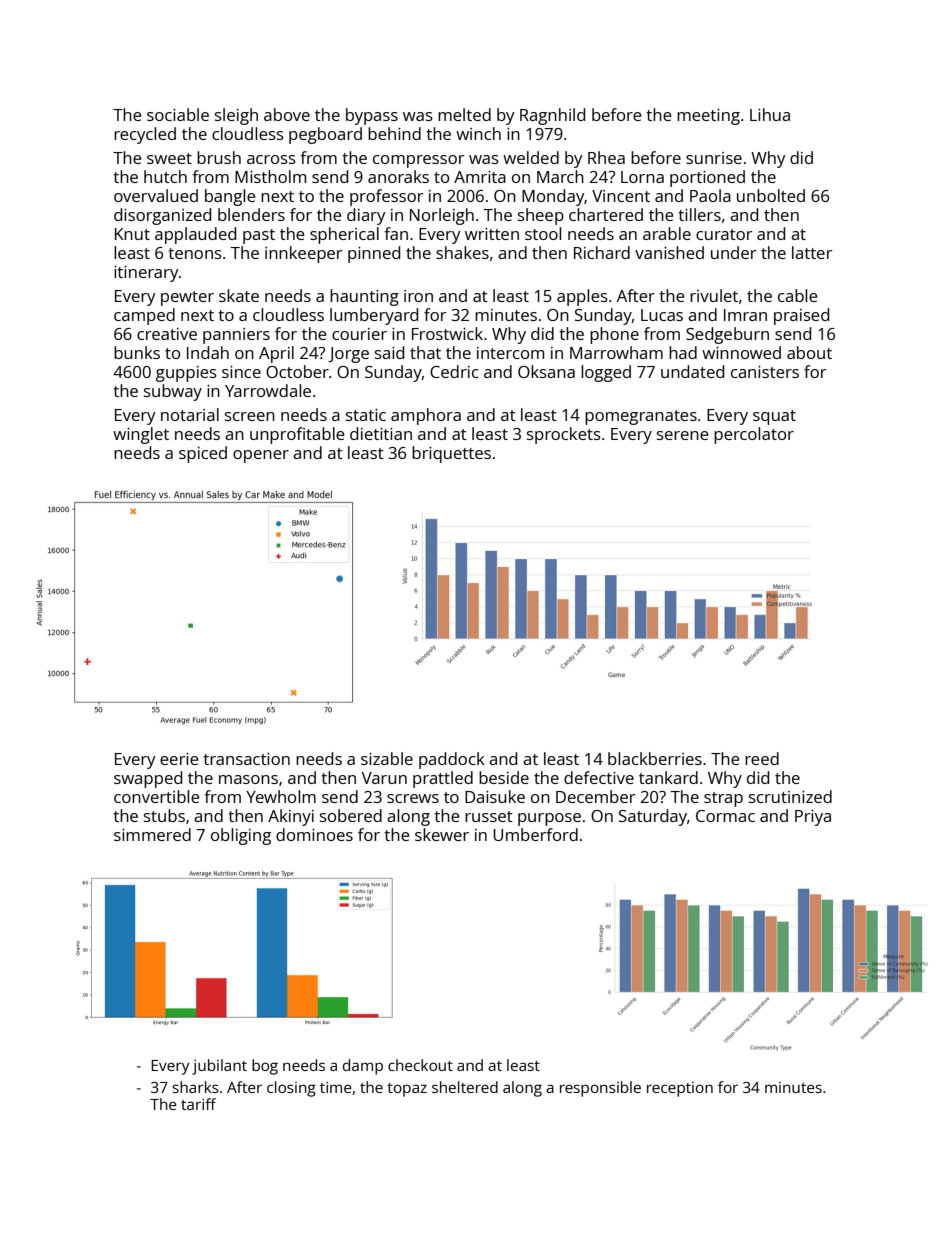  What do you see at coordinates (714, 158) in the page?
I see `sunrise` at bounding box center [714, 158].
